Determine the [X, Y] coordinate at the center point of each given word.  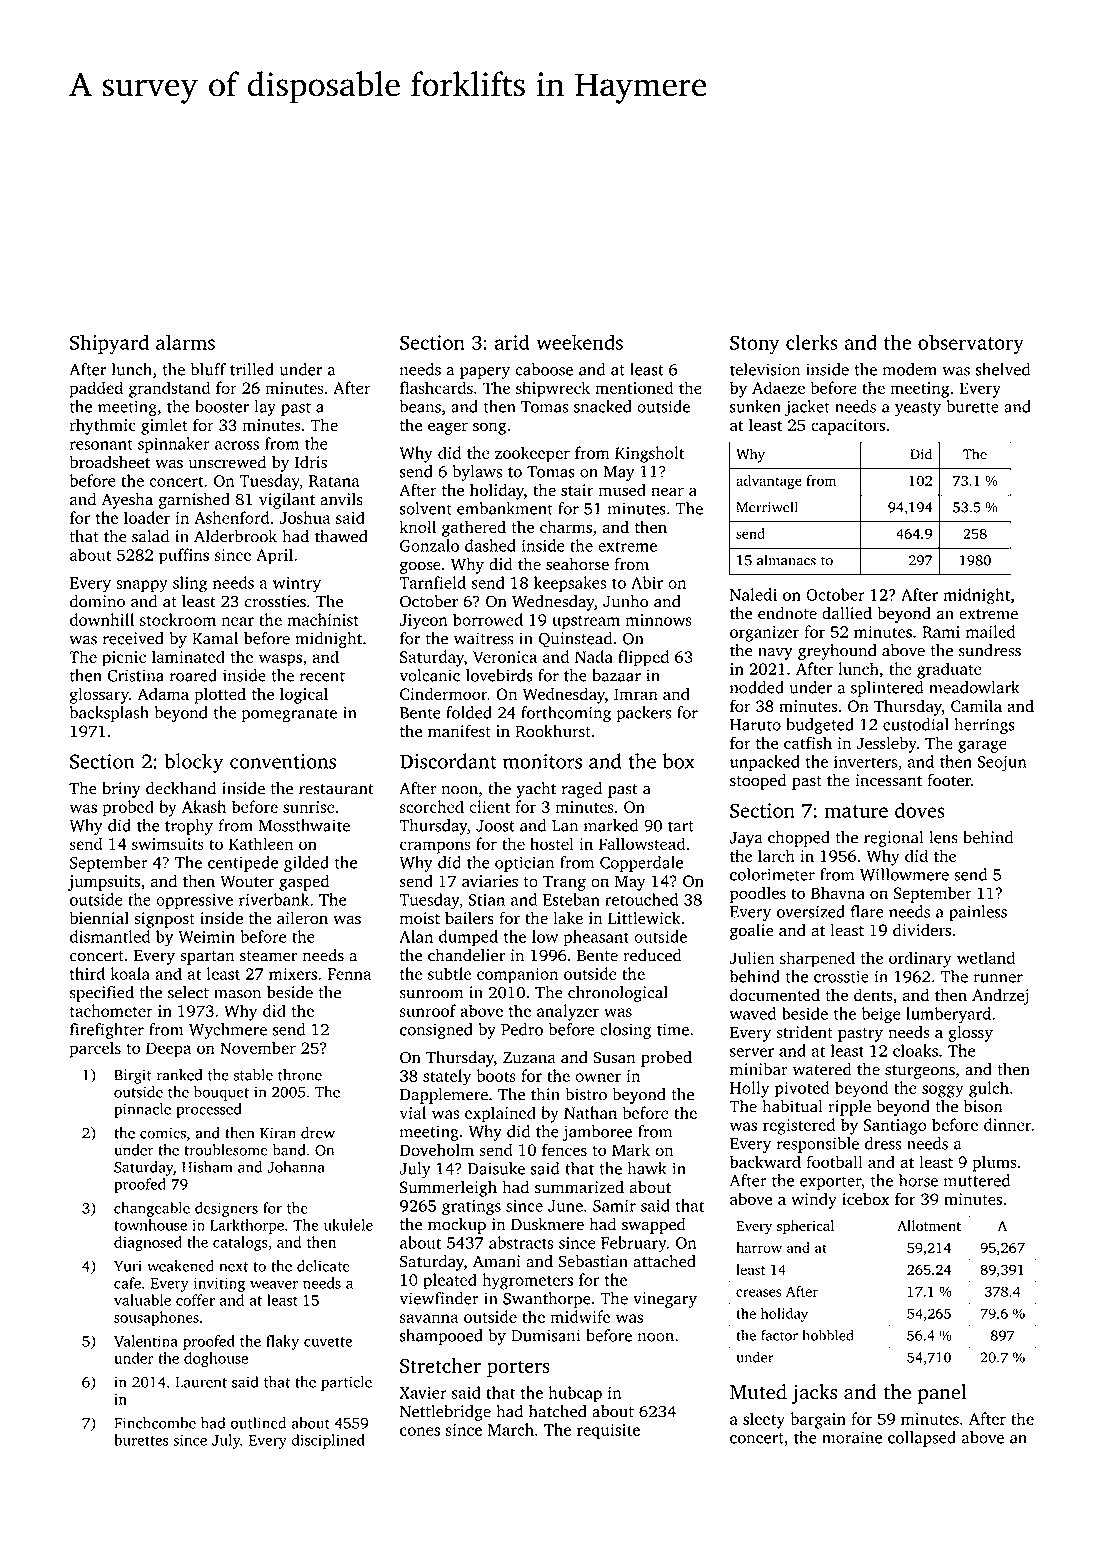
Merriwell [767, 507]
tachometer [111, 1010]
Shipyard [109, 344]
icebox [865, 1198]
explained [500, 1114]
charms [566, 526]
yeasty [918, 409]
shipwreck [553, 389]
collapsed [922, 1439]
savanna [429, 1318]
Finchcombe [155, 1423]
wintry [297, 585]
